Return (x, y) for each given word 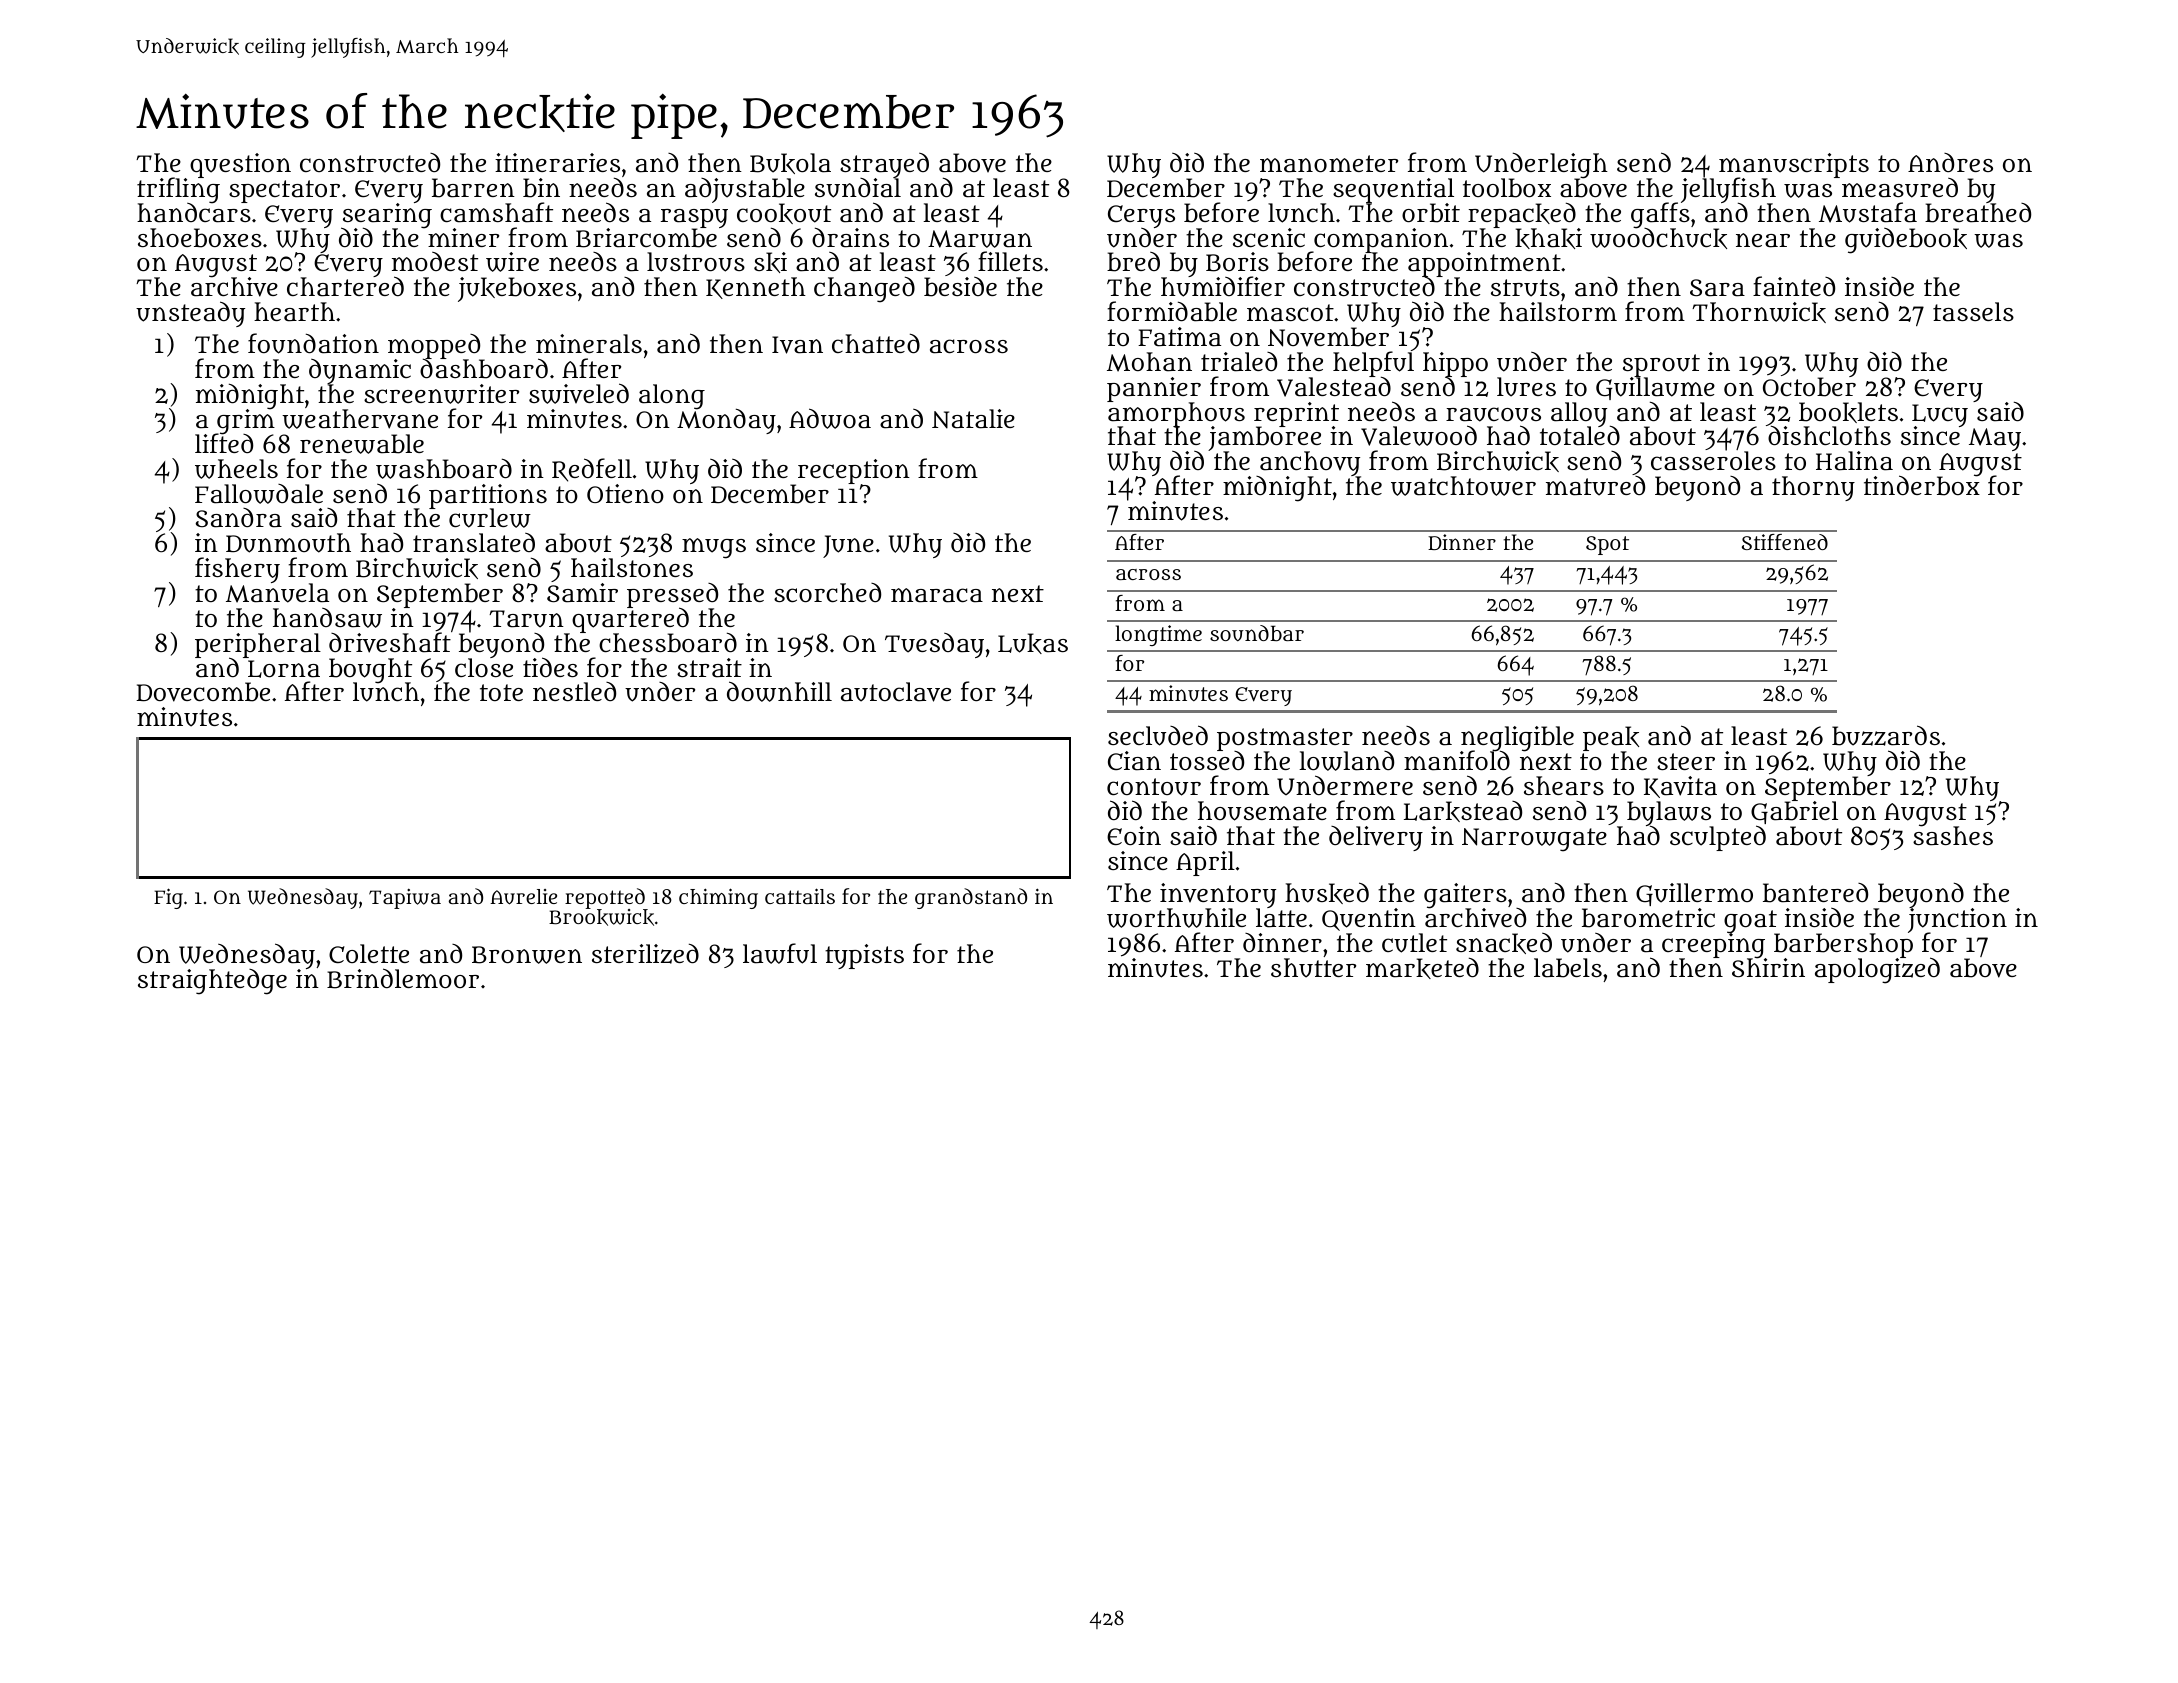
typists (864, 956)
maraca (937, 595)
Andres (1950, 162)
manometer (1329, 164)
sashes (1953, 836)
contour (1154, 787)
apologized (1877, 971)
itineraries (557, 163)
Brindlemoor (403, 978)
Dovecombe (203, 692)
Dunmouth (288, 543)
